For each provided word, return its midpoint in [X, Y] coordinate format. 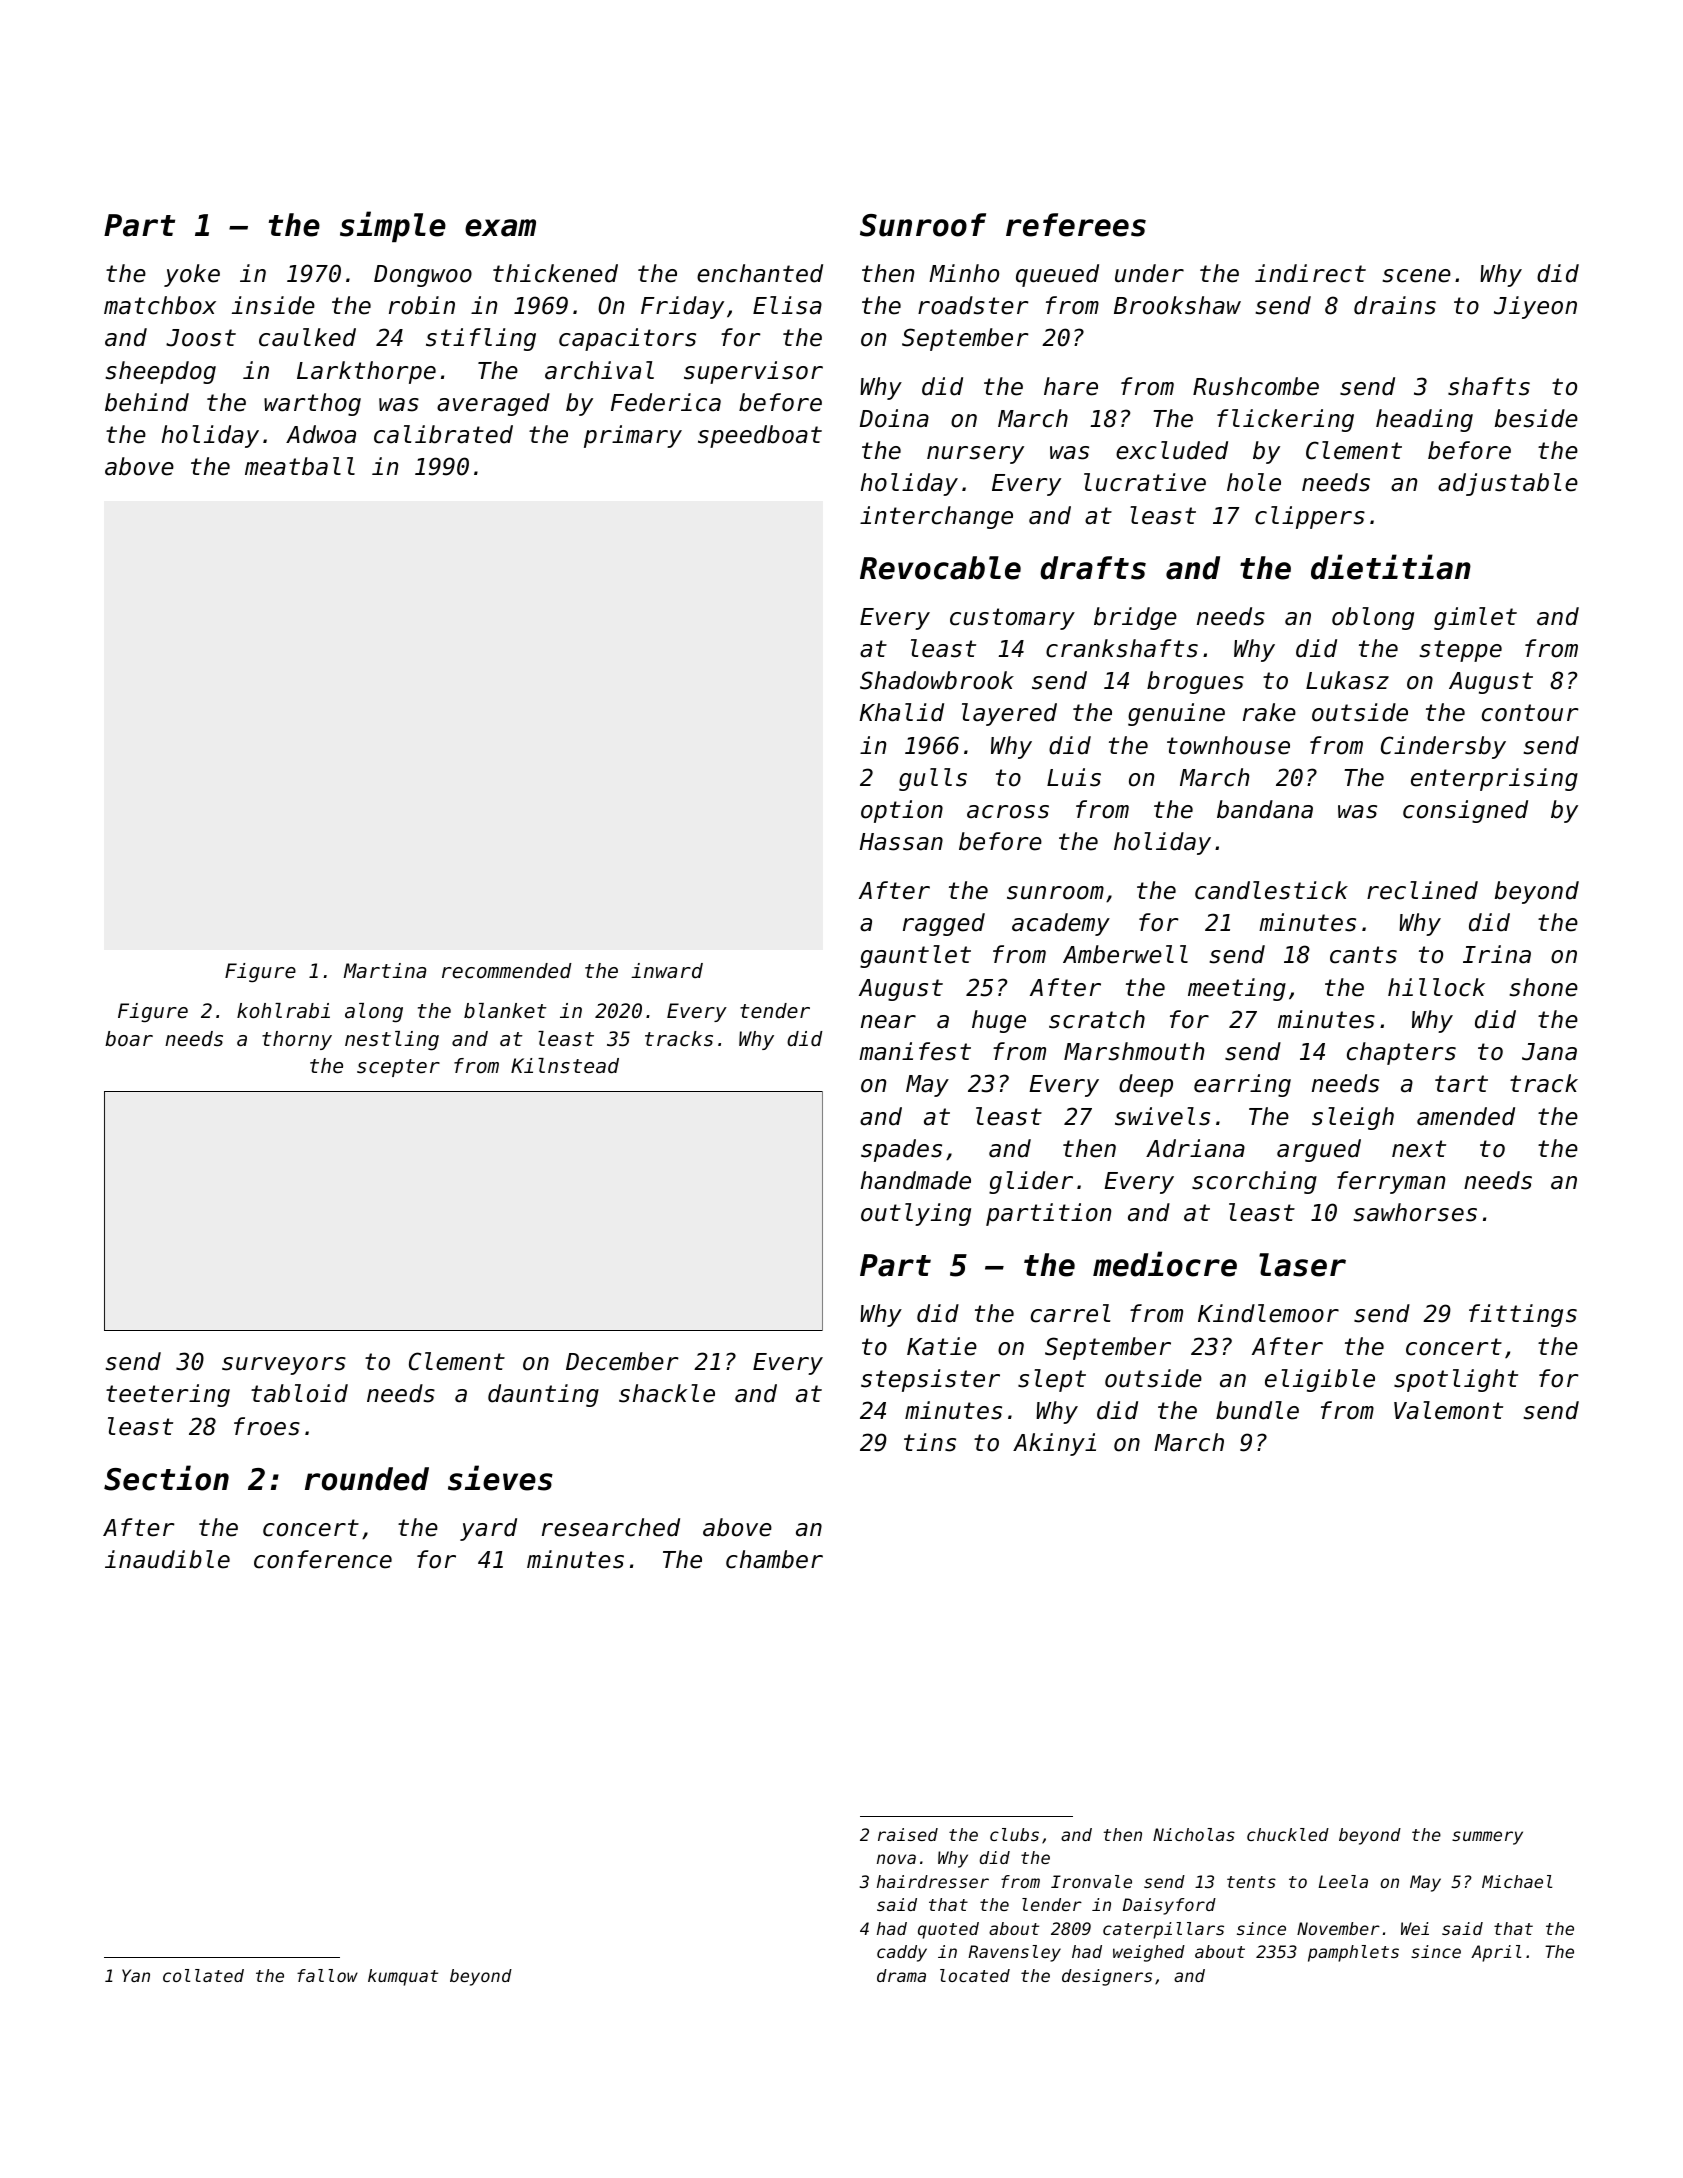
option [902, 811]
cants [1363, 955]
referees [1076, 225]
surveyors [284, 1366]
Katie [942, 1346]
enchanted [760, 273]
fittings [1523, 1315]
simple [393, 226]
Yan [136, 1975]
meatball [300, 466]
